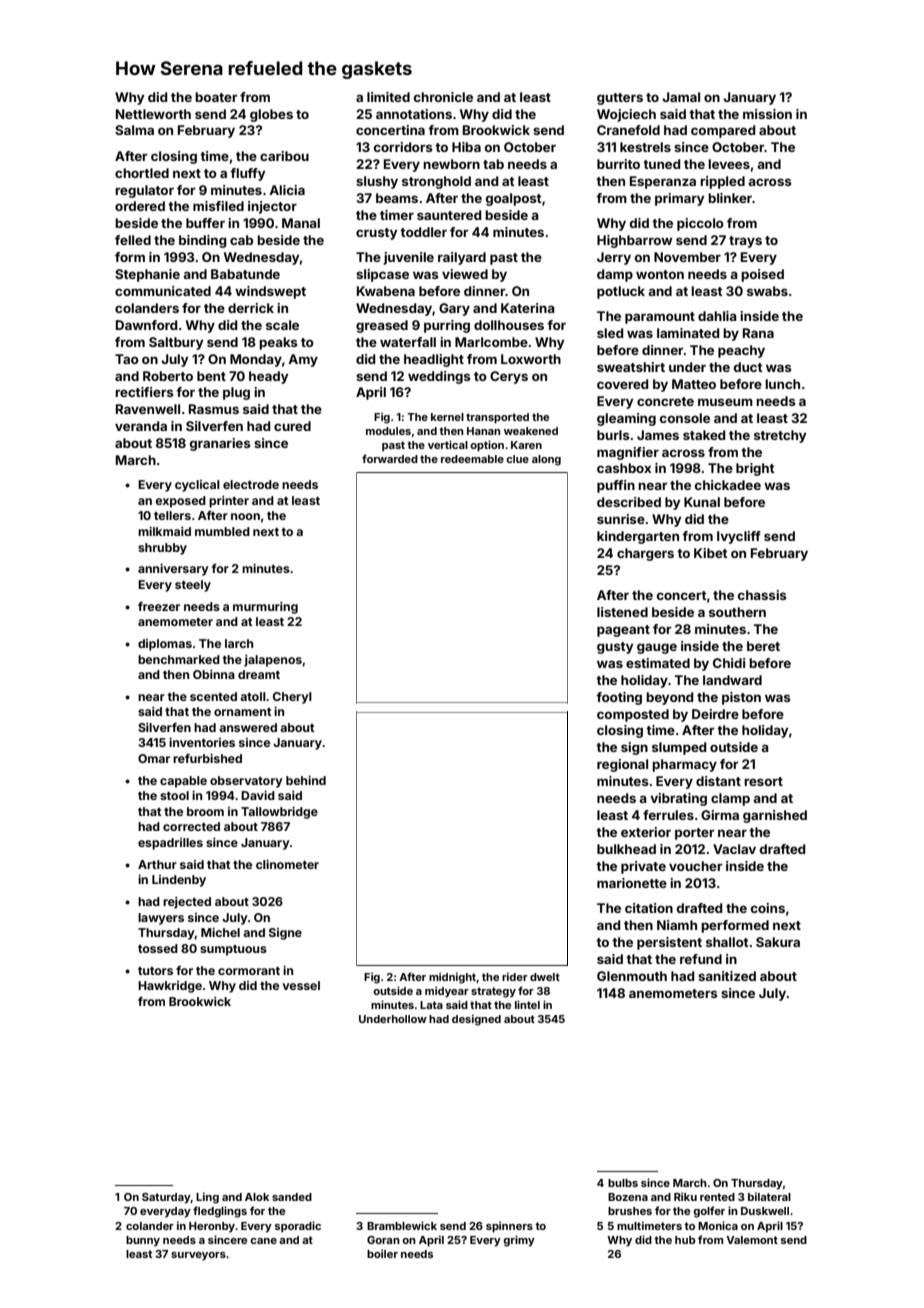  I want to click on boater, so click(216, 97).
